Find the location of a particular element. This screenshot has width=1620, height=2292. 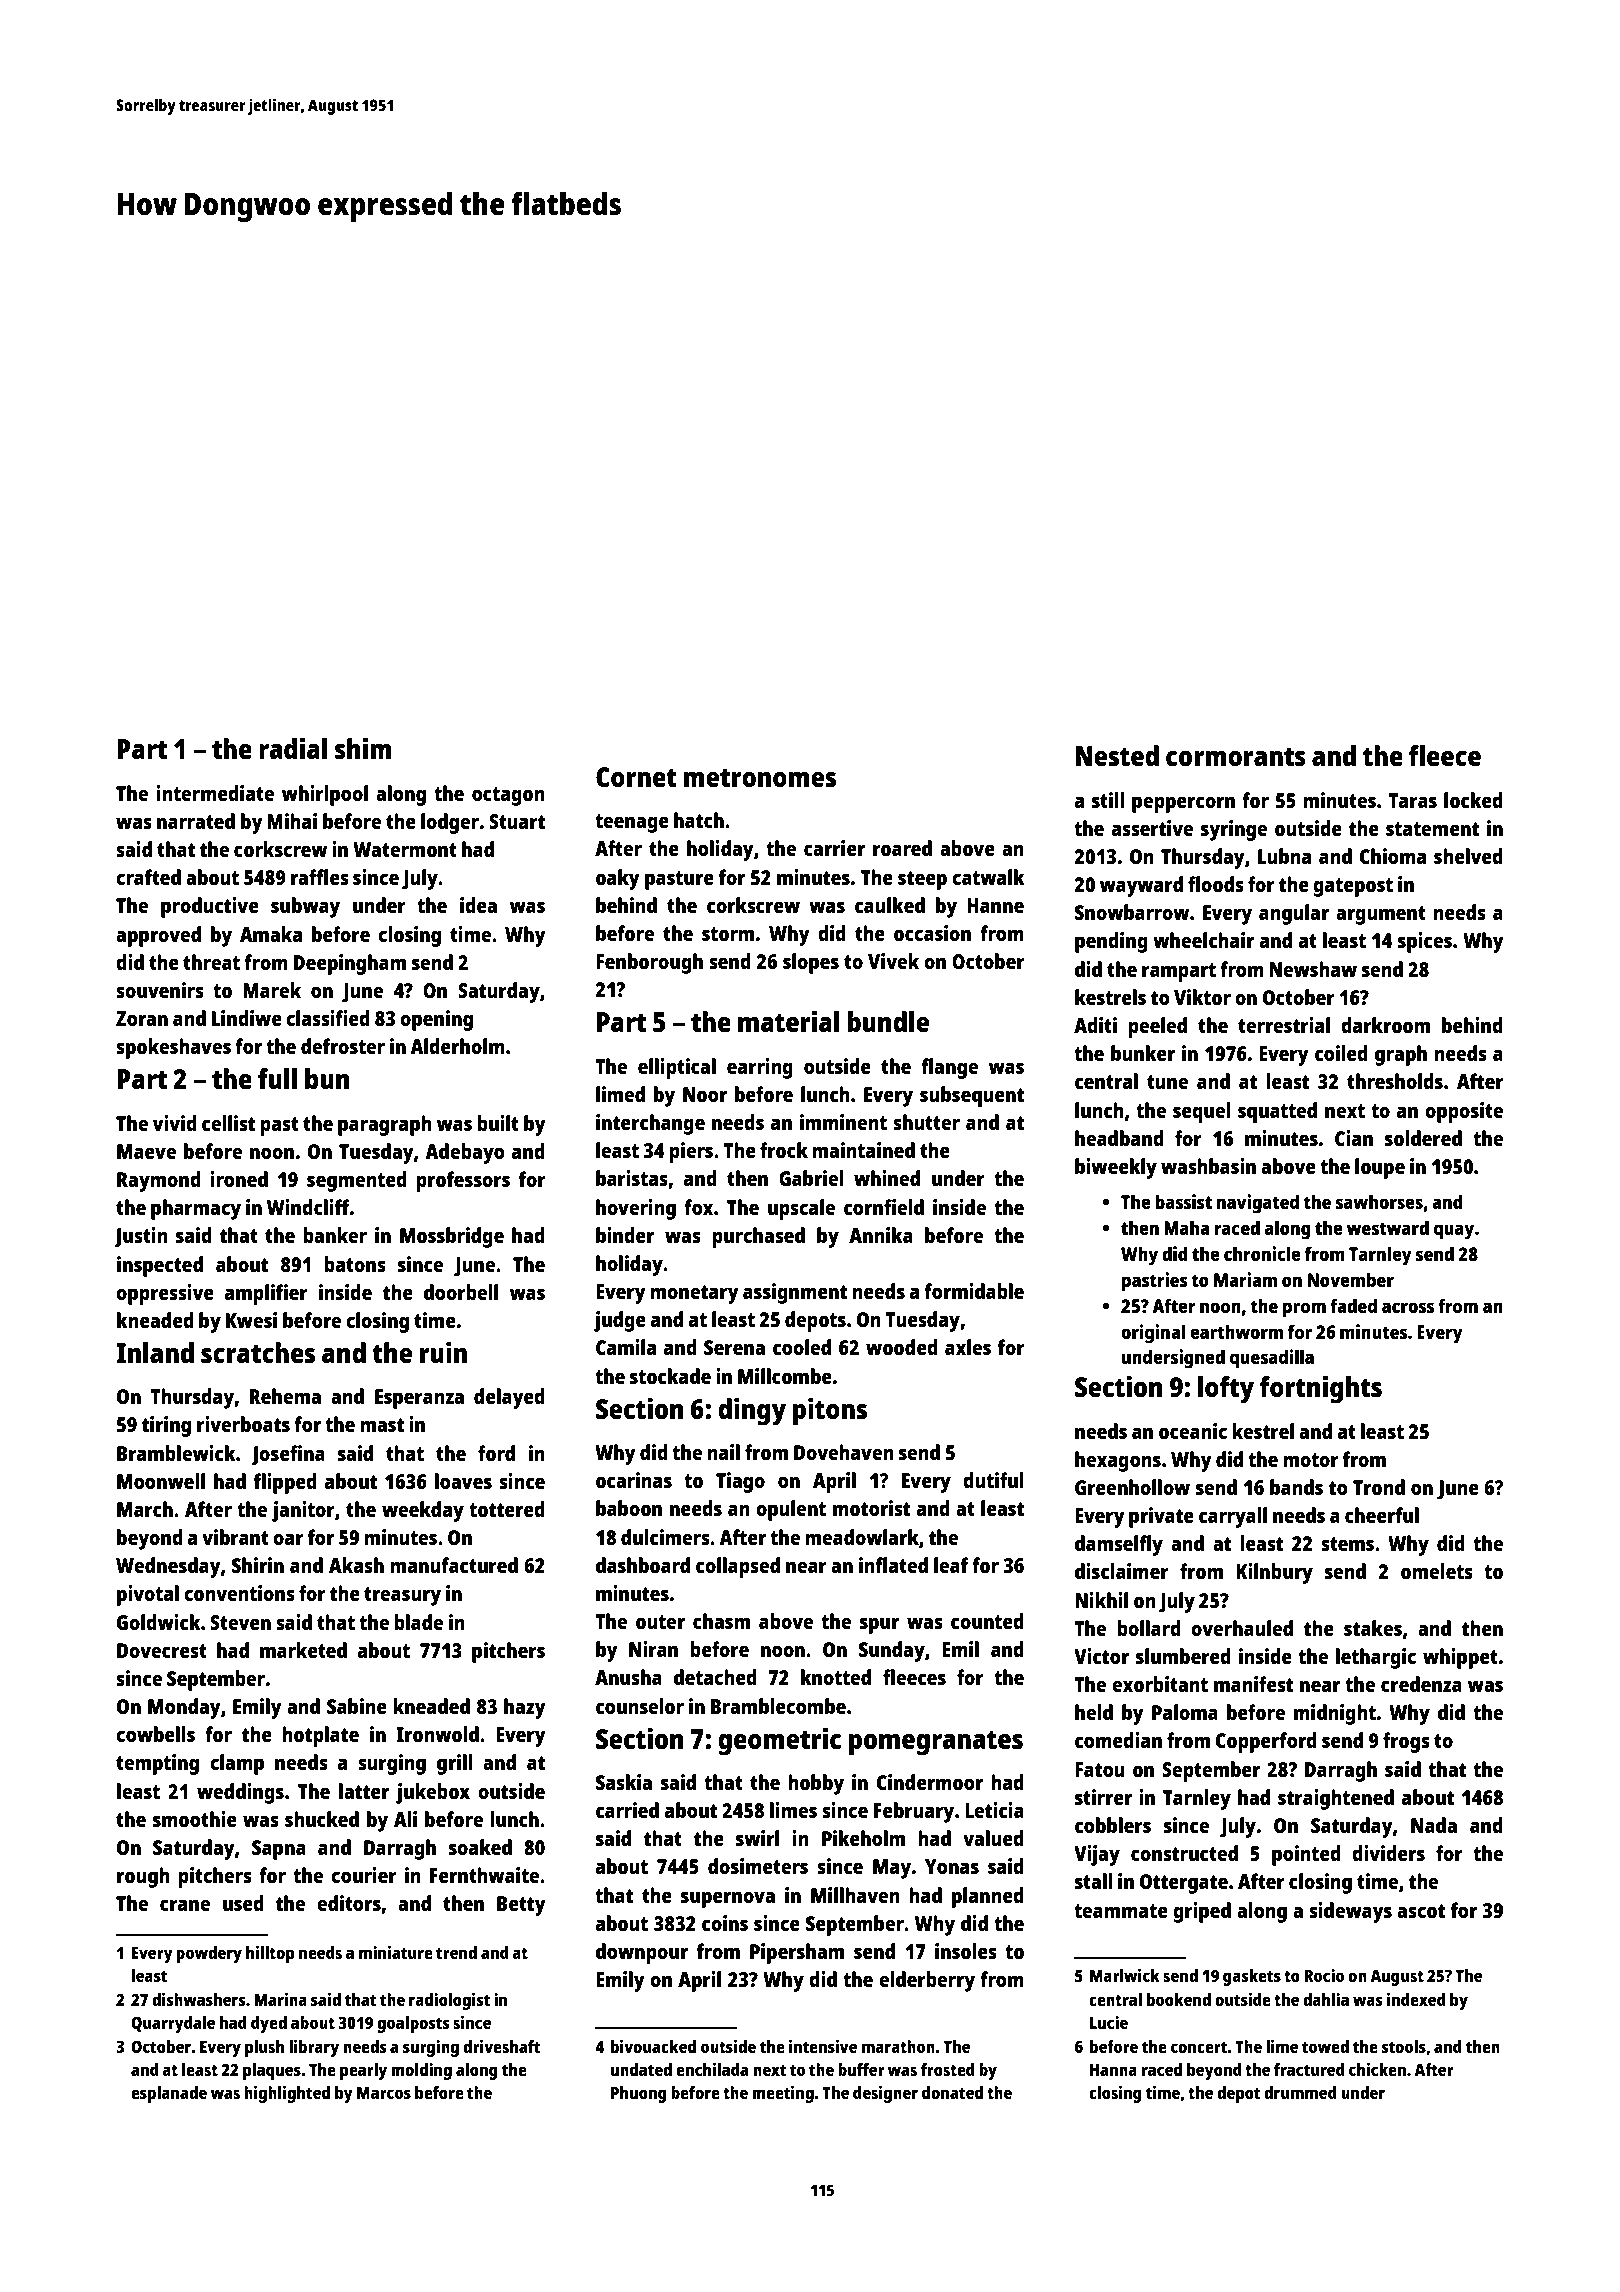

Fatou is located at coordinates (1100, 1769).
